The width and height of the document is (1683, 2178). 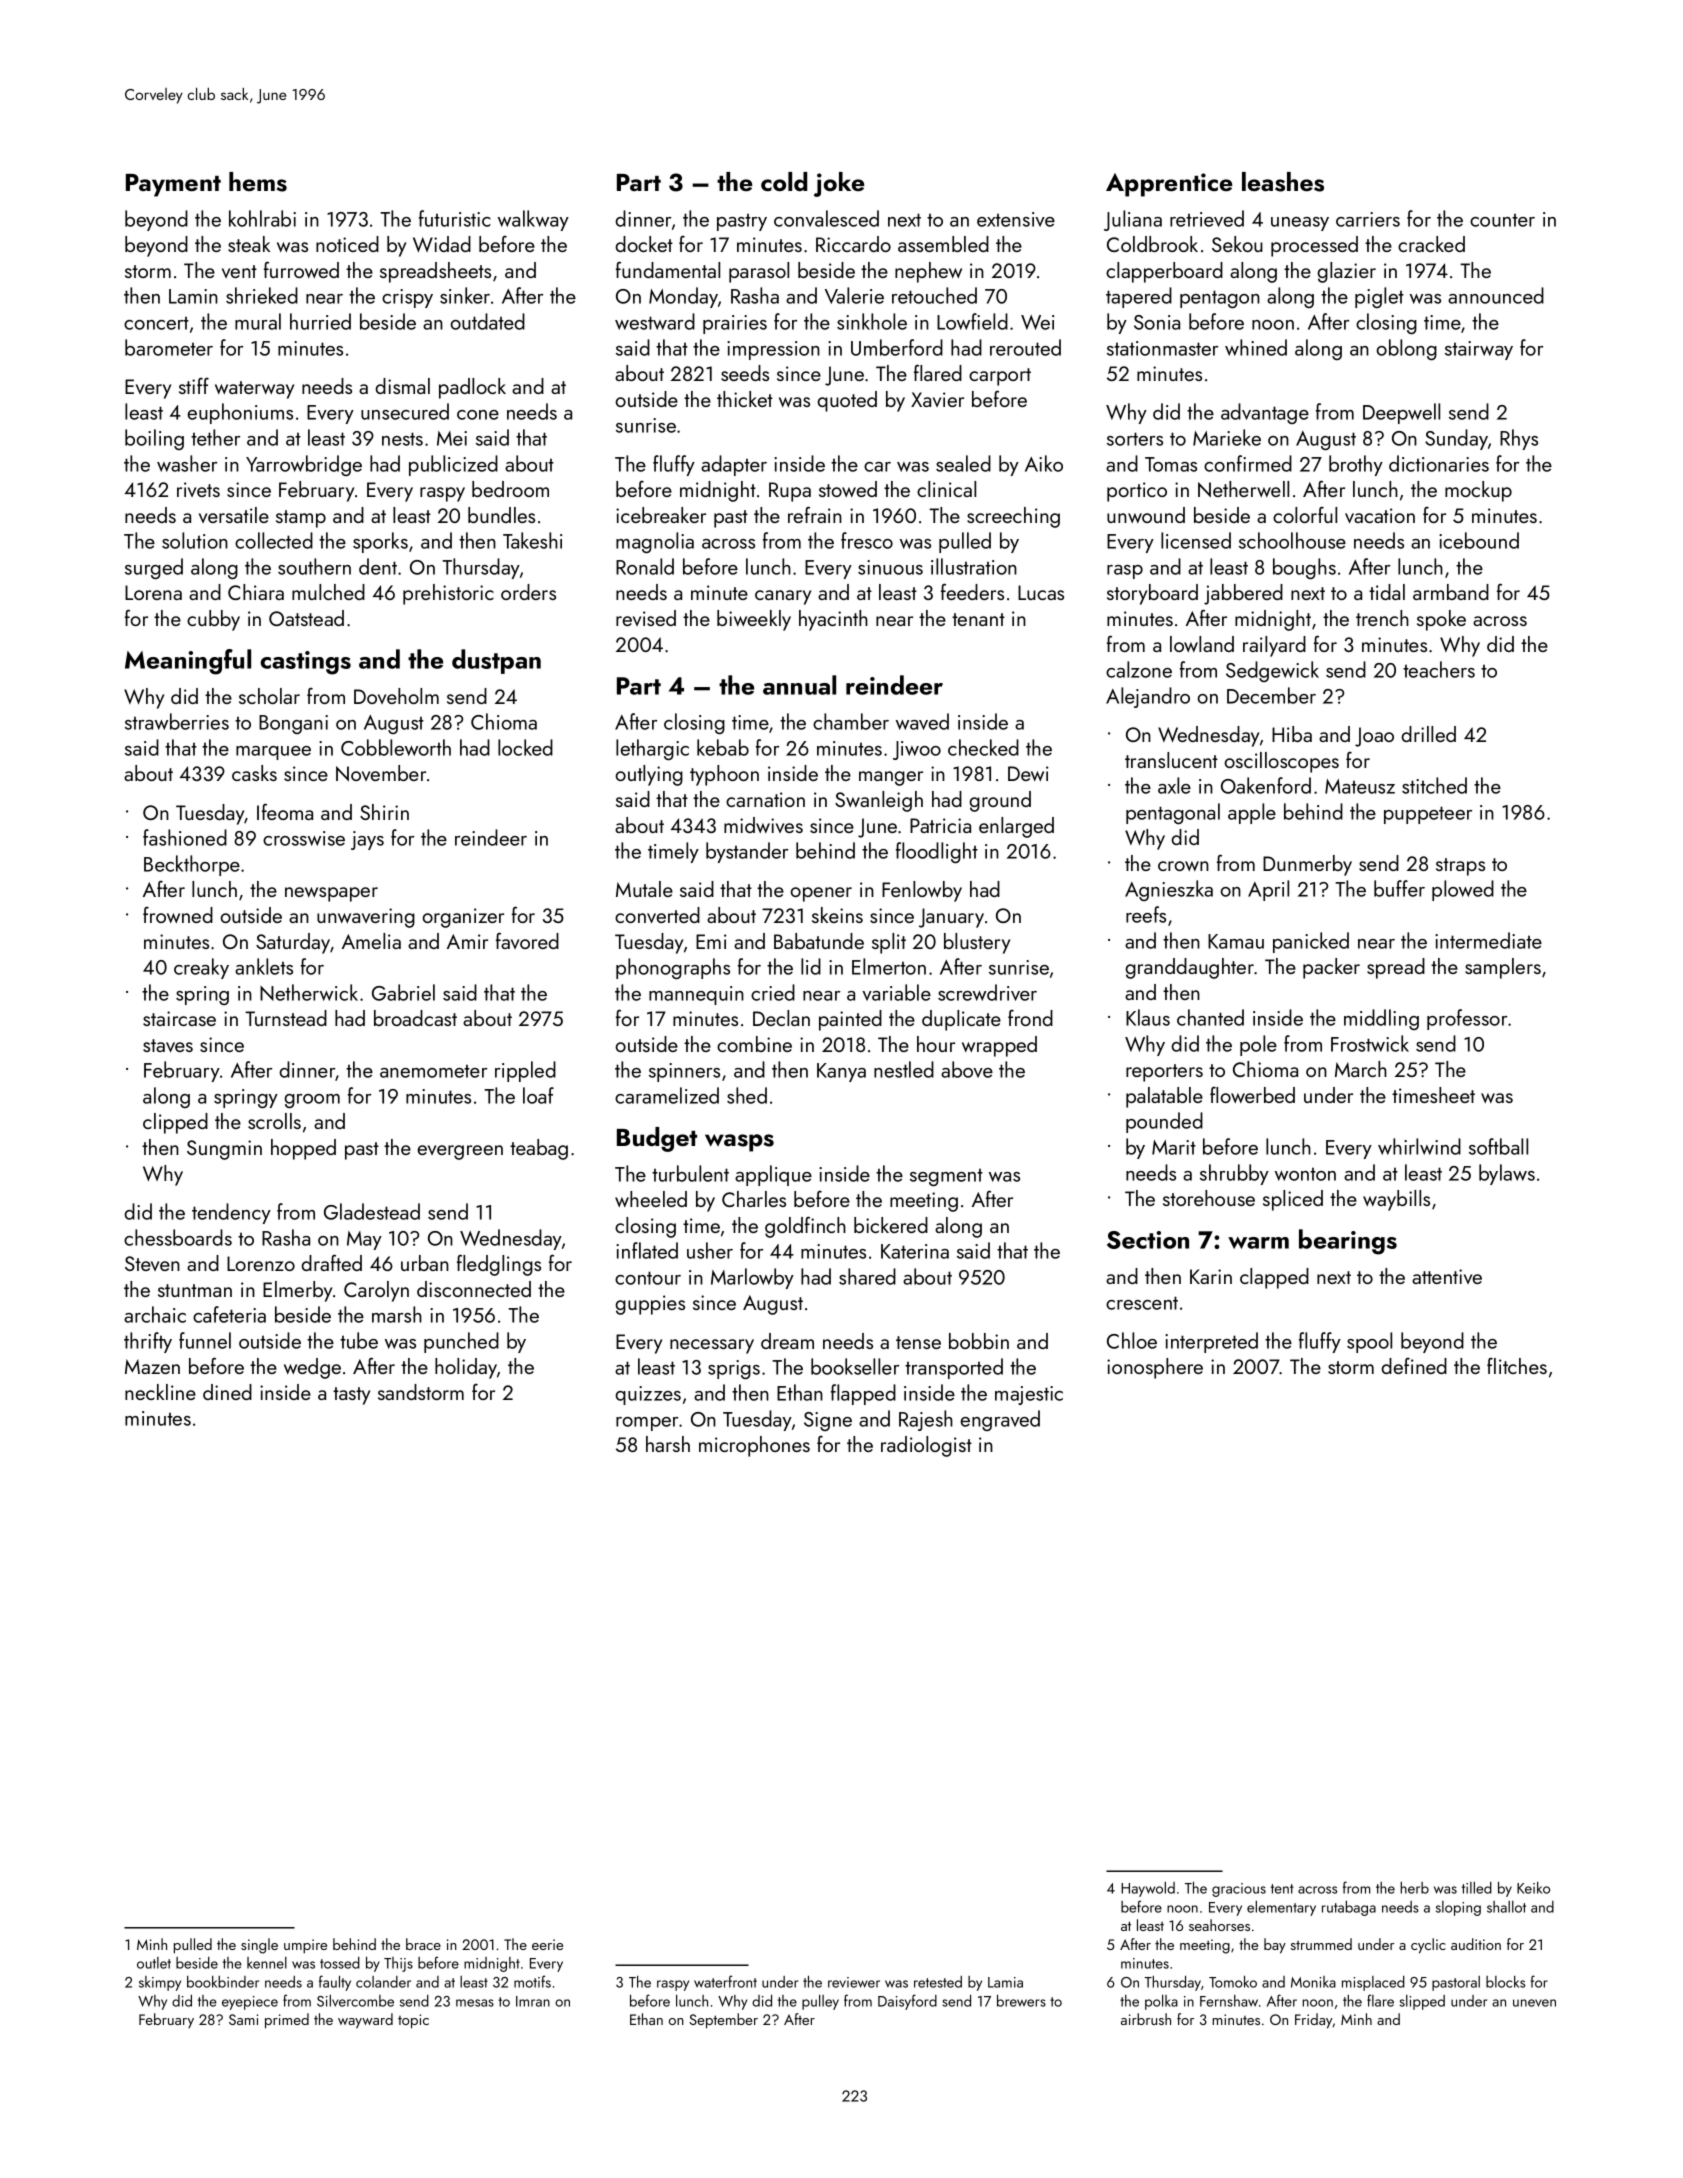 I want to click on crispy, so click(x=407, y=298).
